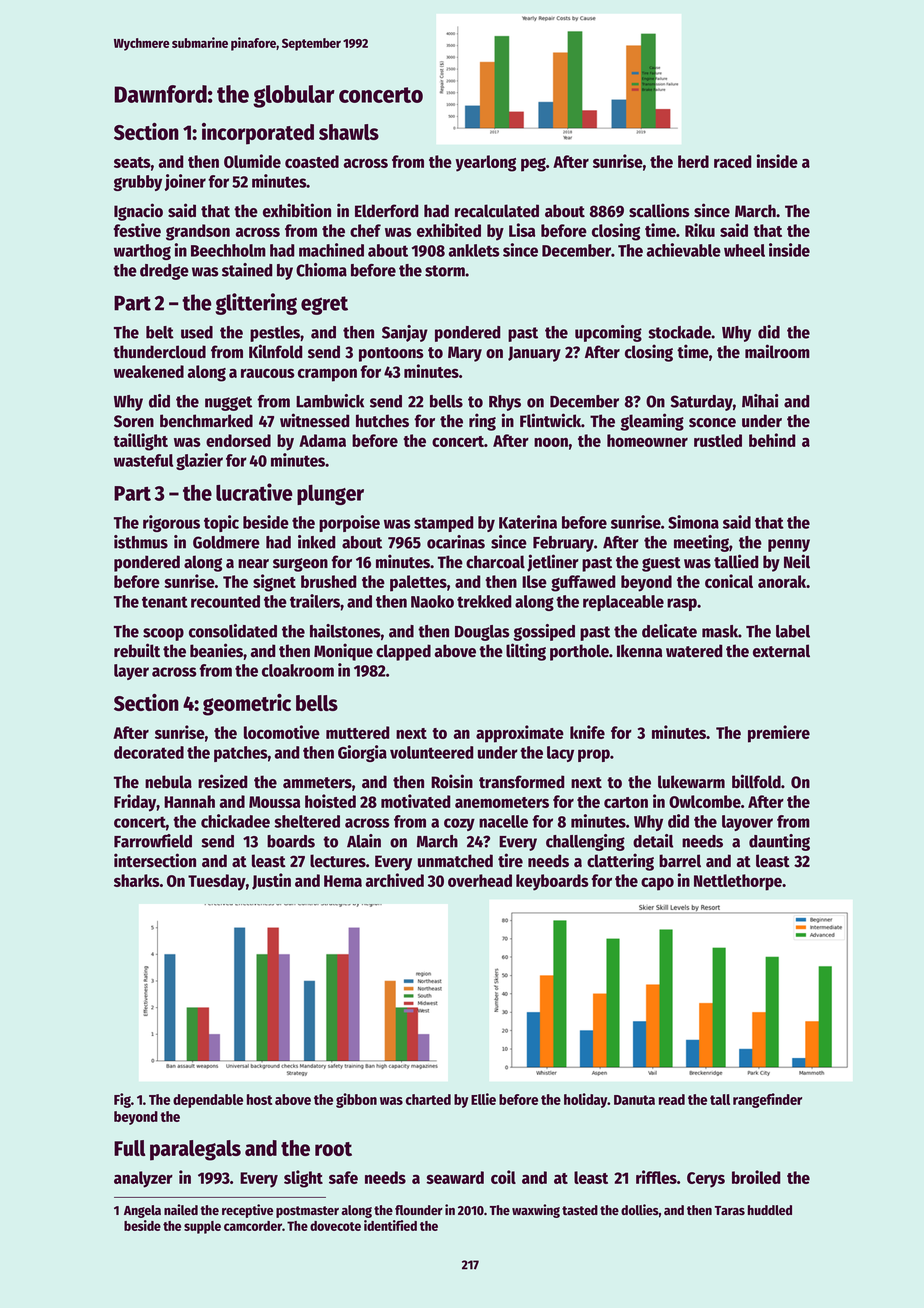  I want to click on locomotive, so click(282, 732).
